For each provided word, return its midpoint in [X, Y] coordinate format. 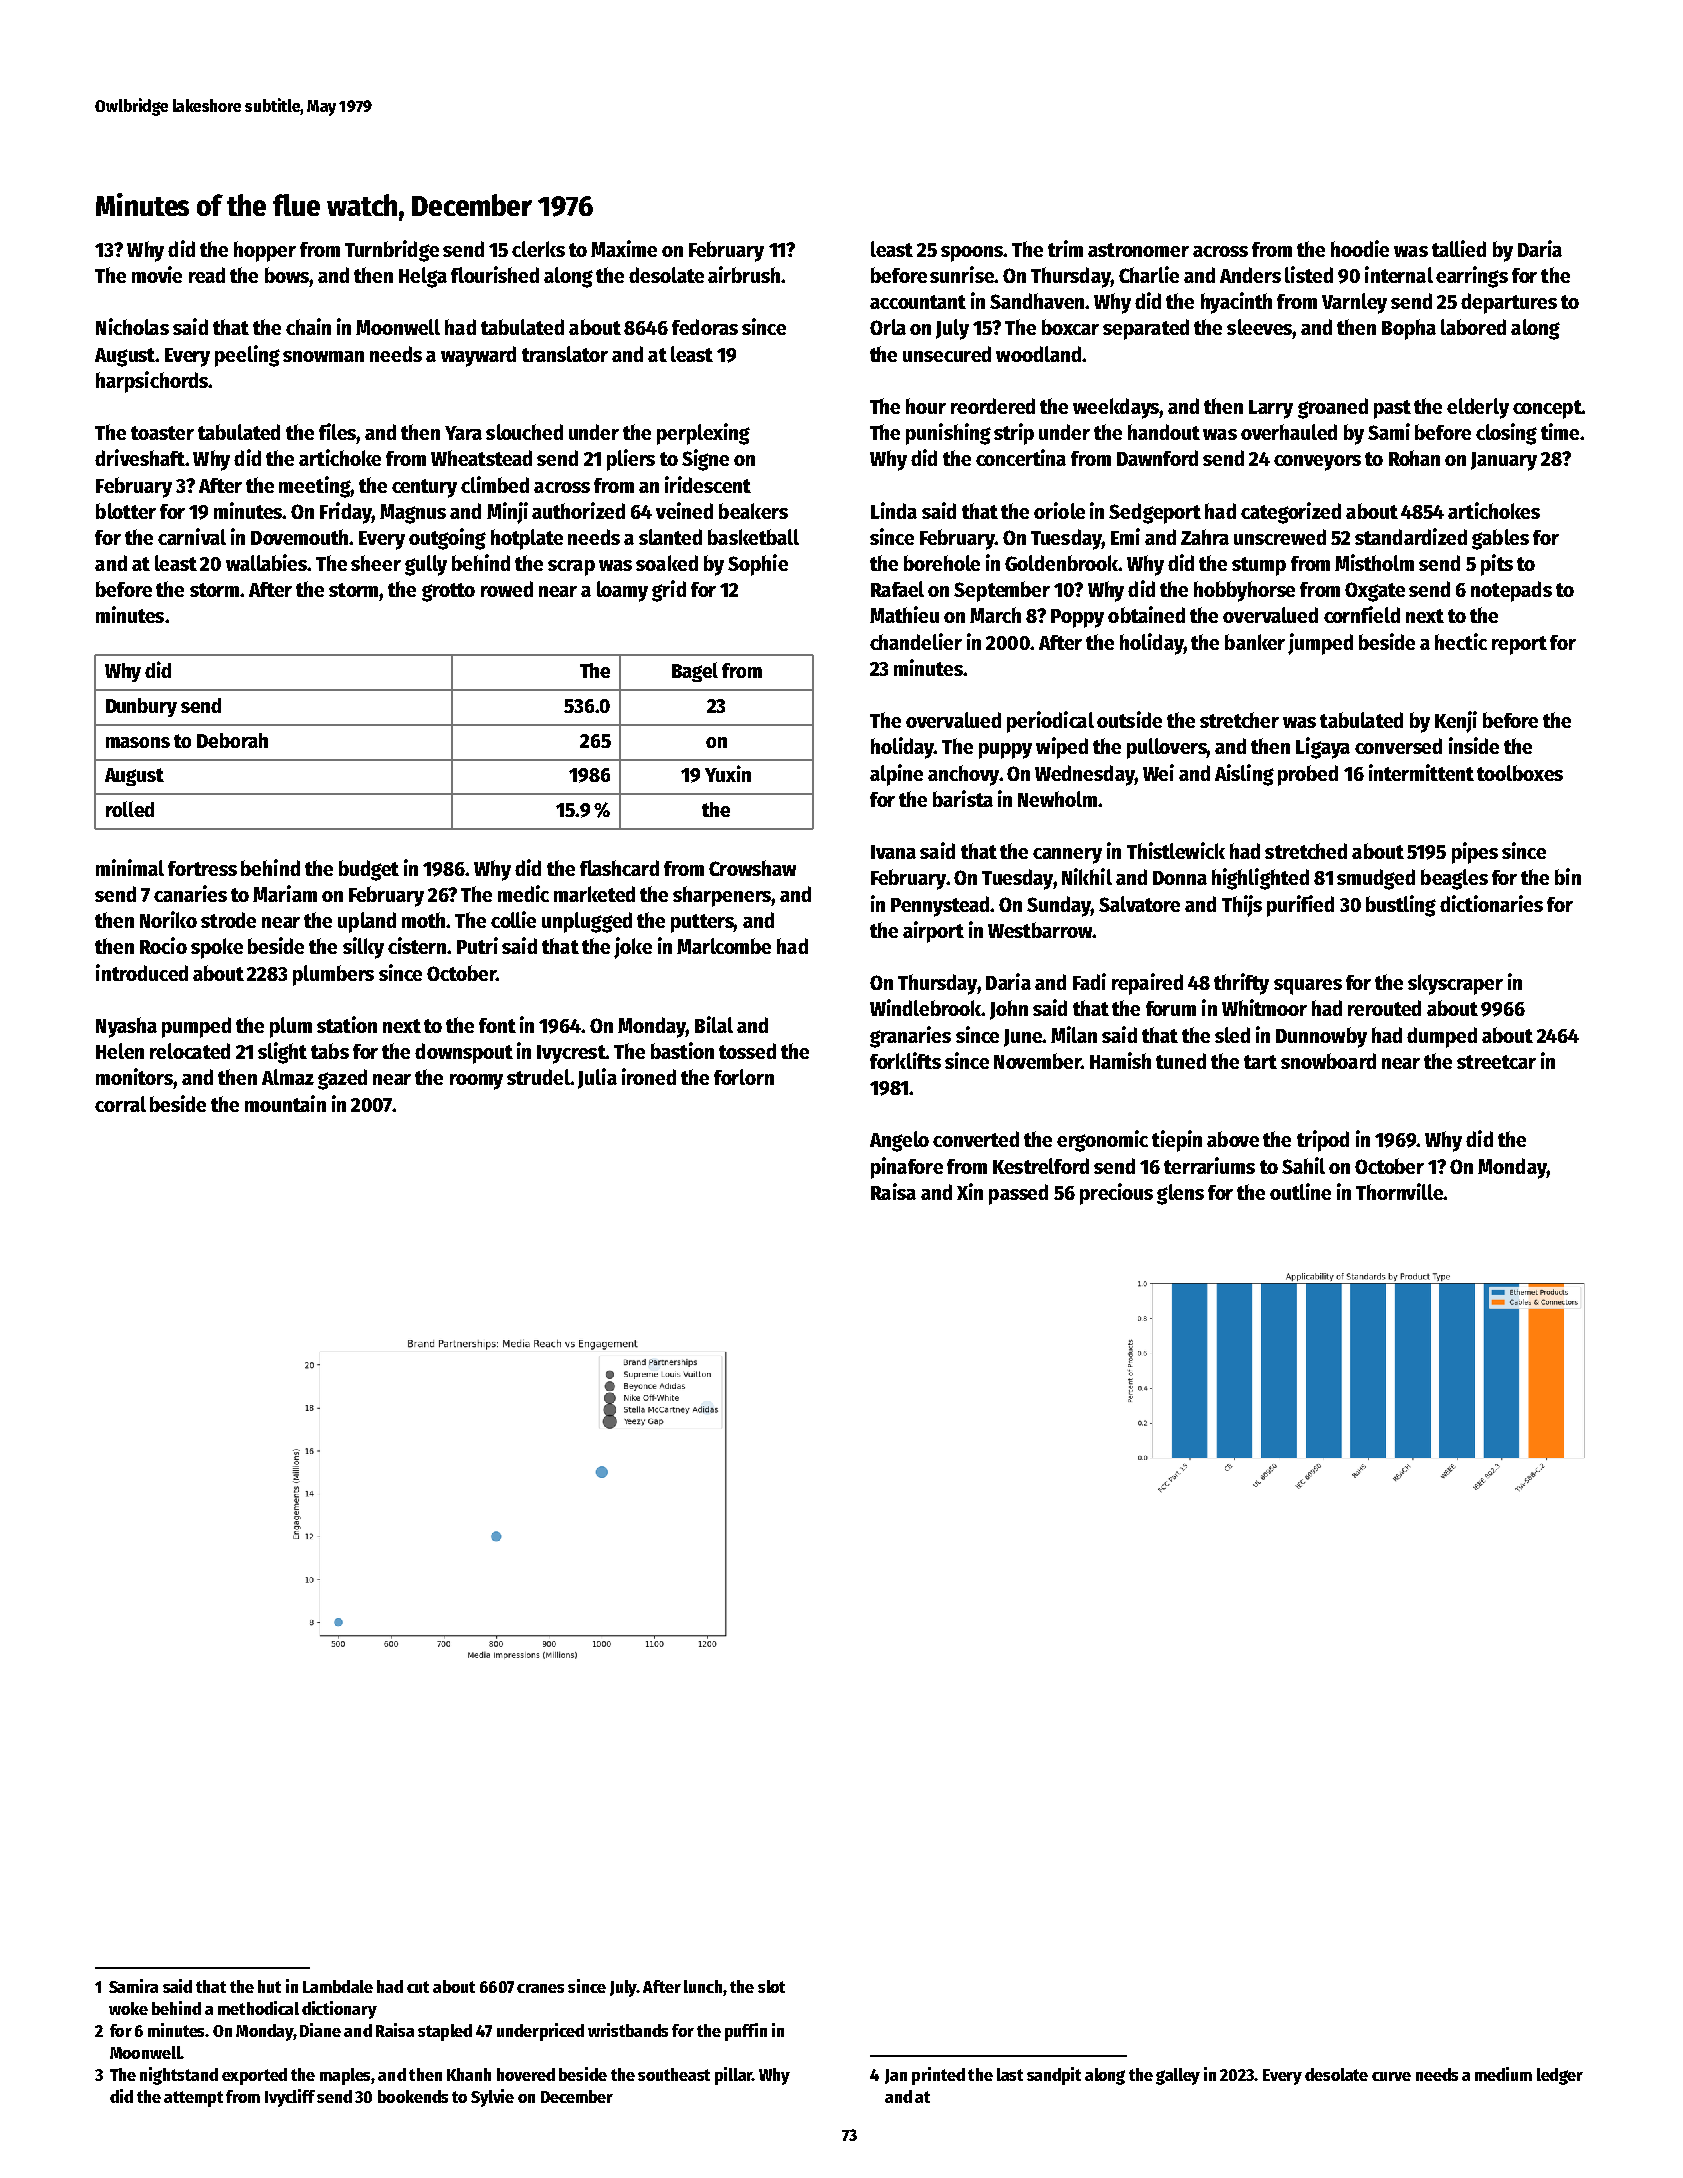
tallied [1459, 248]
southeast [674, 2074]
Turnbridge [392, 251]
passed [1018, 1194]
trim [1065, 248]
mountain [285, 1103]
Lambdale [338, 1986]
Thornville [1399, 1191]
